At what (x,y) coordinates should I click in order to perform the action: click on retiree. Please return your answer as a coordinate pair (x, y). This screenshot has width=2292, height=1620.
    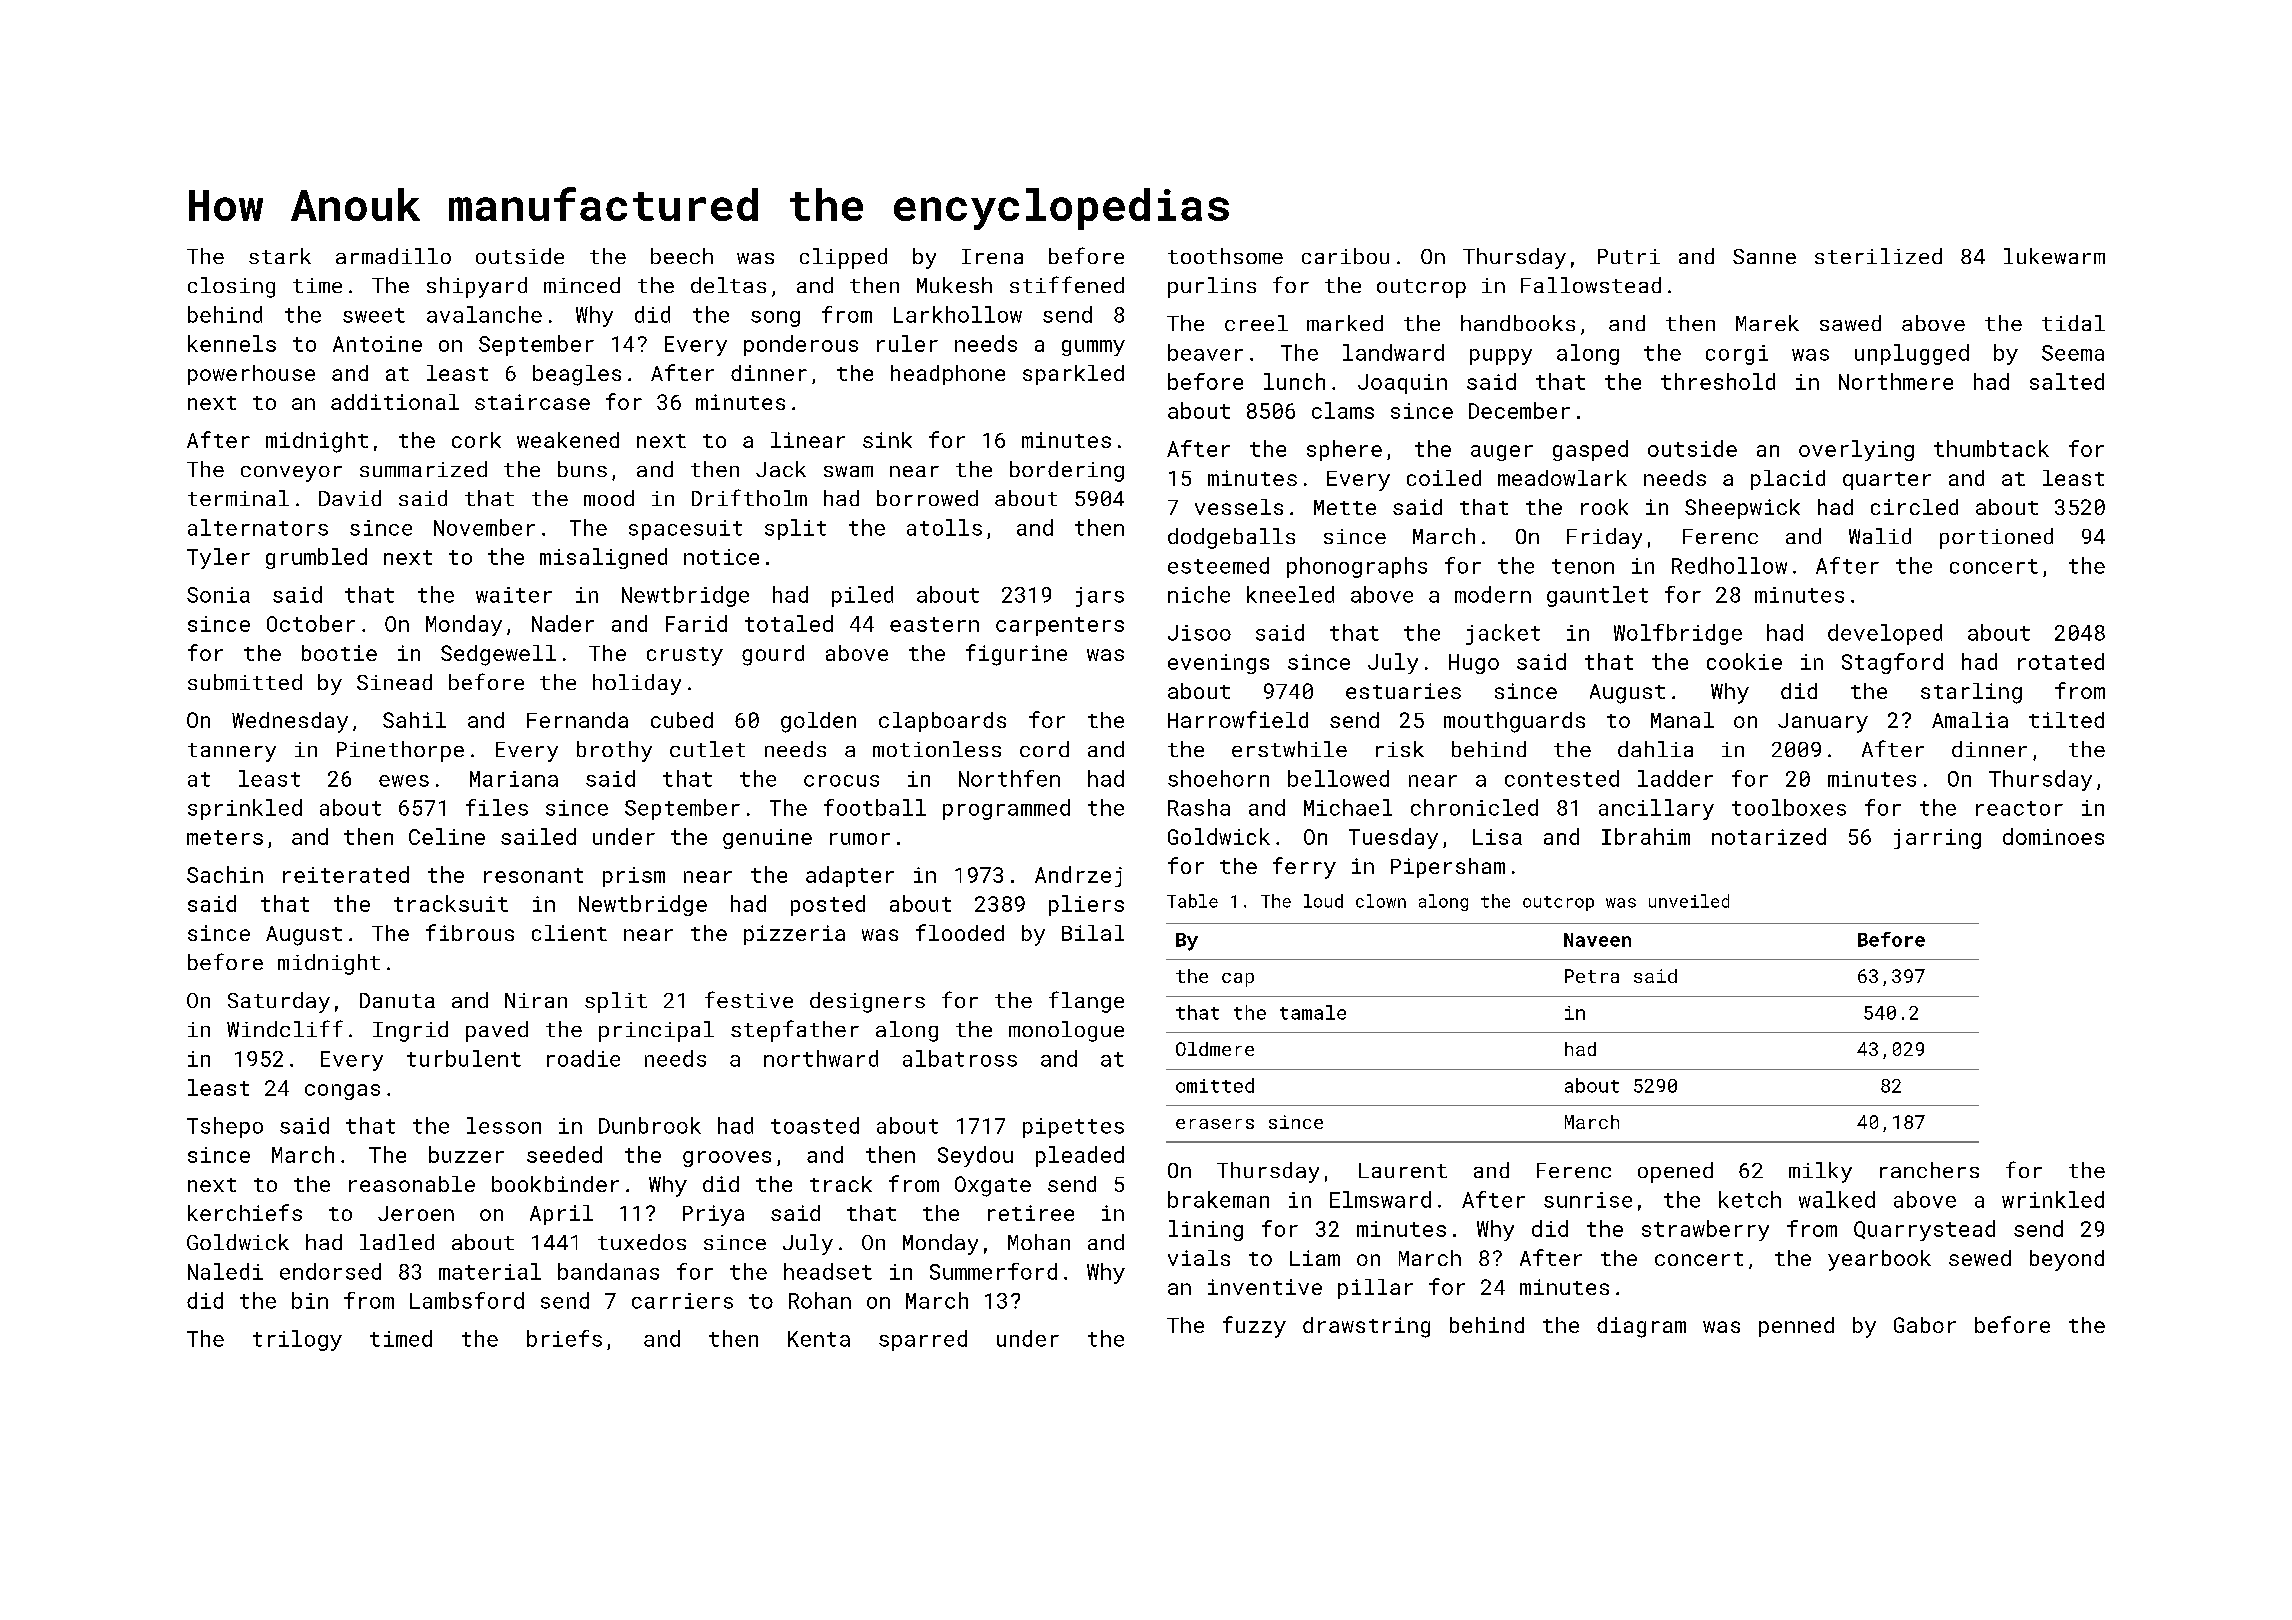
    Looking at the image, I should click on (1031, 1213).
